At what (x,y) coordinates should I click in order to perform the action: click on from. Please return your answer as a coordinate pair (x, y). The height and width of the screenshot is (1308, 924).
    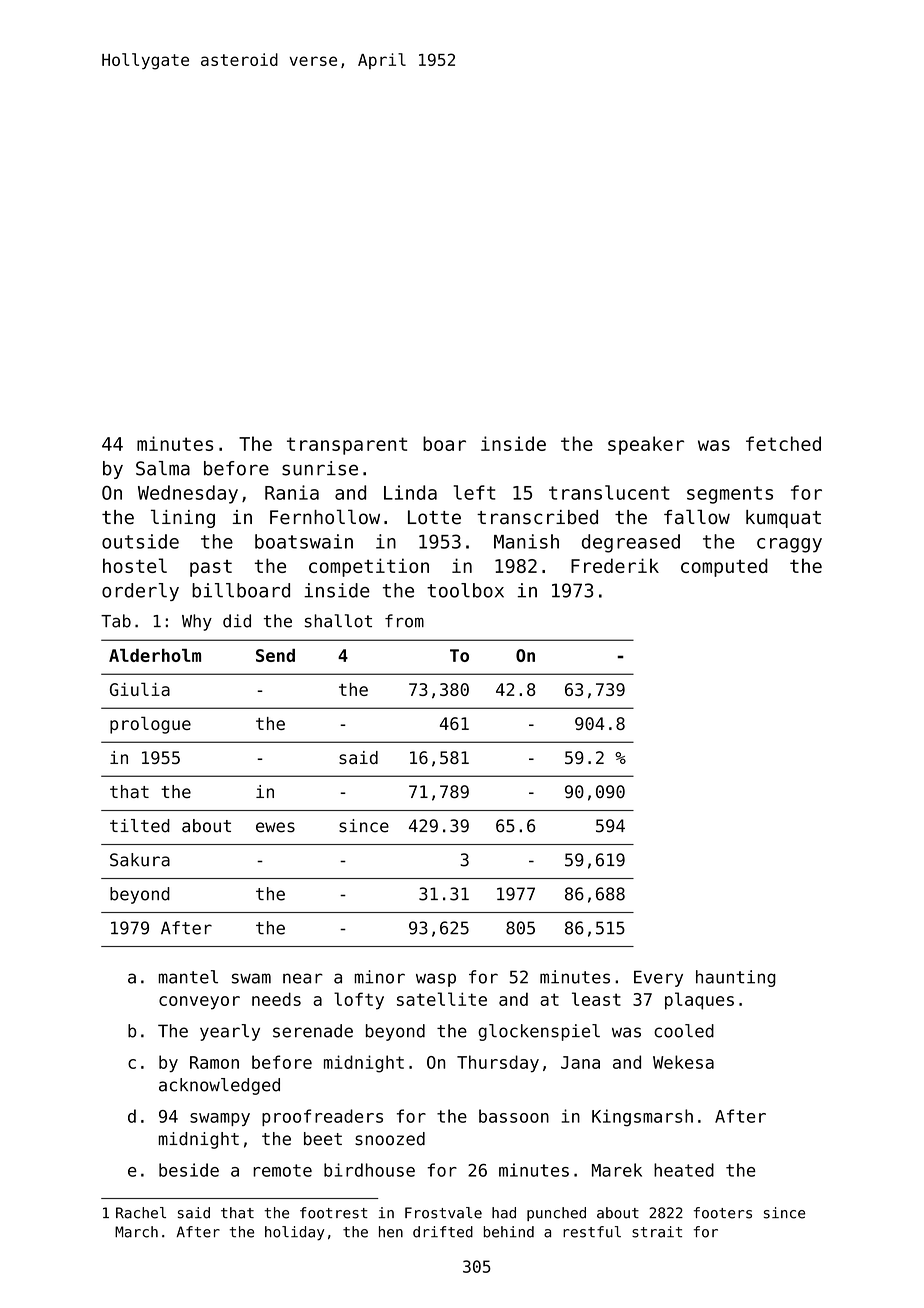
    Looking at the image, I should click on (404, 621).
